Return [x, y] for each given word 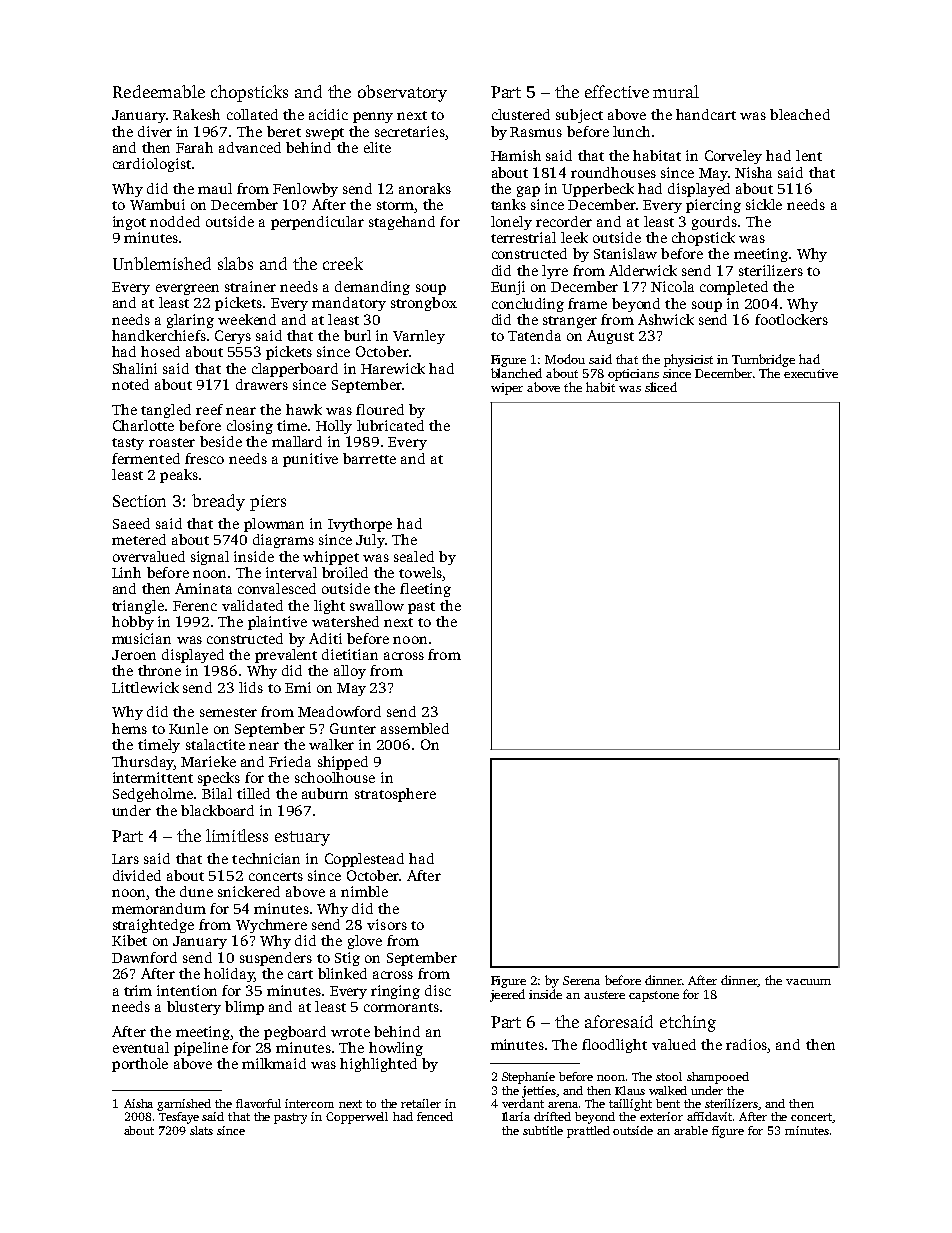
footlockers [791, 319]
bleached [800, 114]
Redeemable [159, 91]
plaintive [277, 623]
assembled [415, 728]
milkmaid [274, 1063]
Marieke [208, 761]
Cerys [233, 337]
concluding [528, 305]
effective [617, 91]
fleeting [425, 590]
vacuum [808, 982]
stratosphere [395, 795]
